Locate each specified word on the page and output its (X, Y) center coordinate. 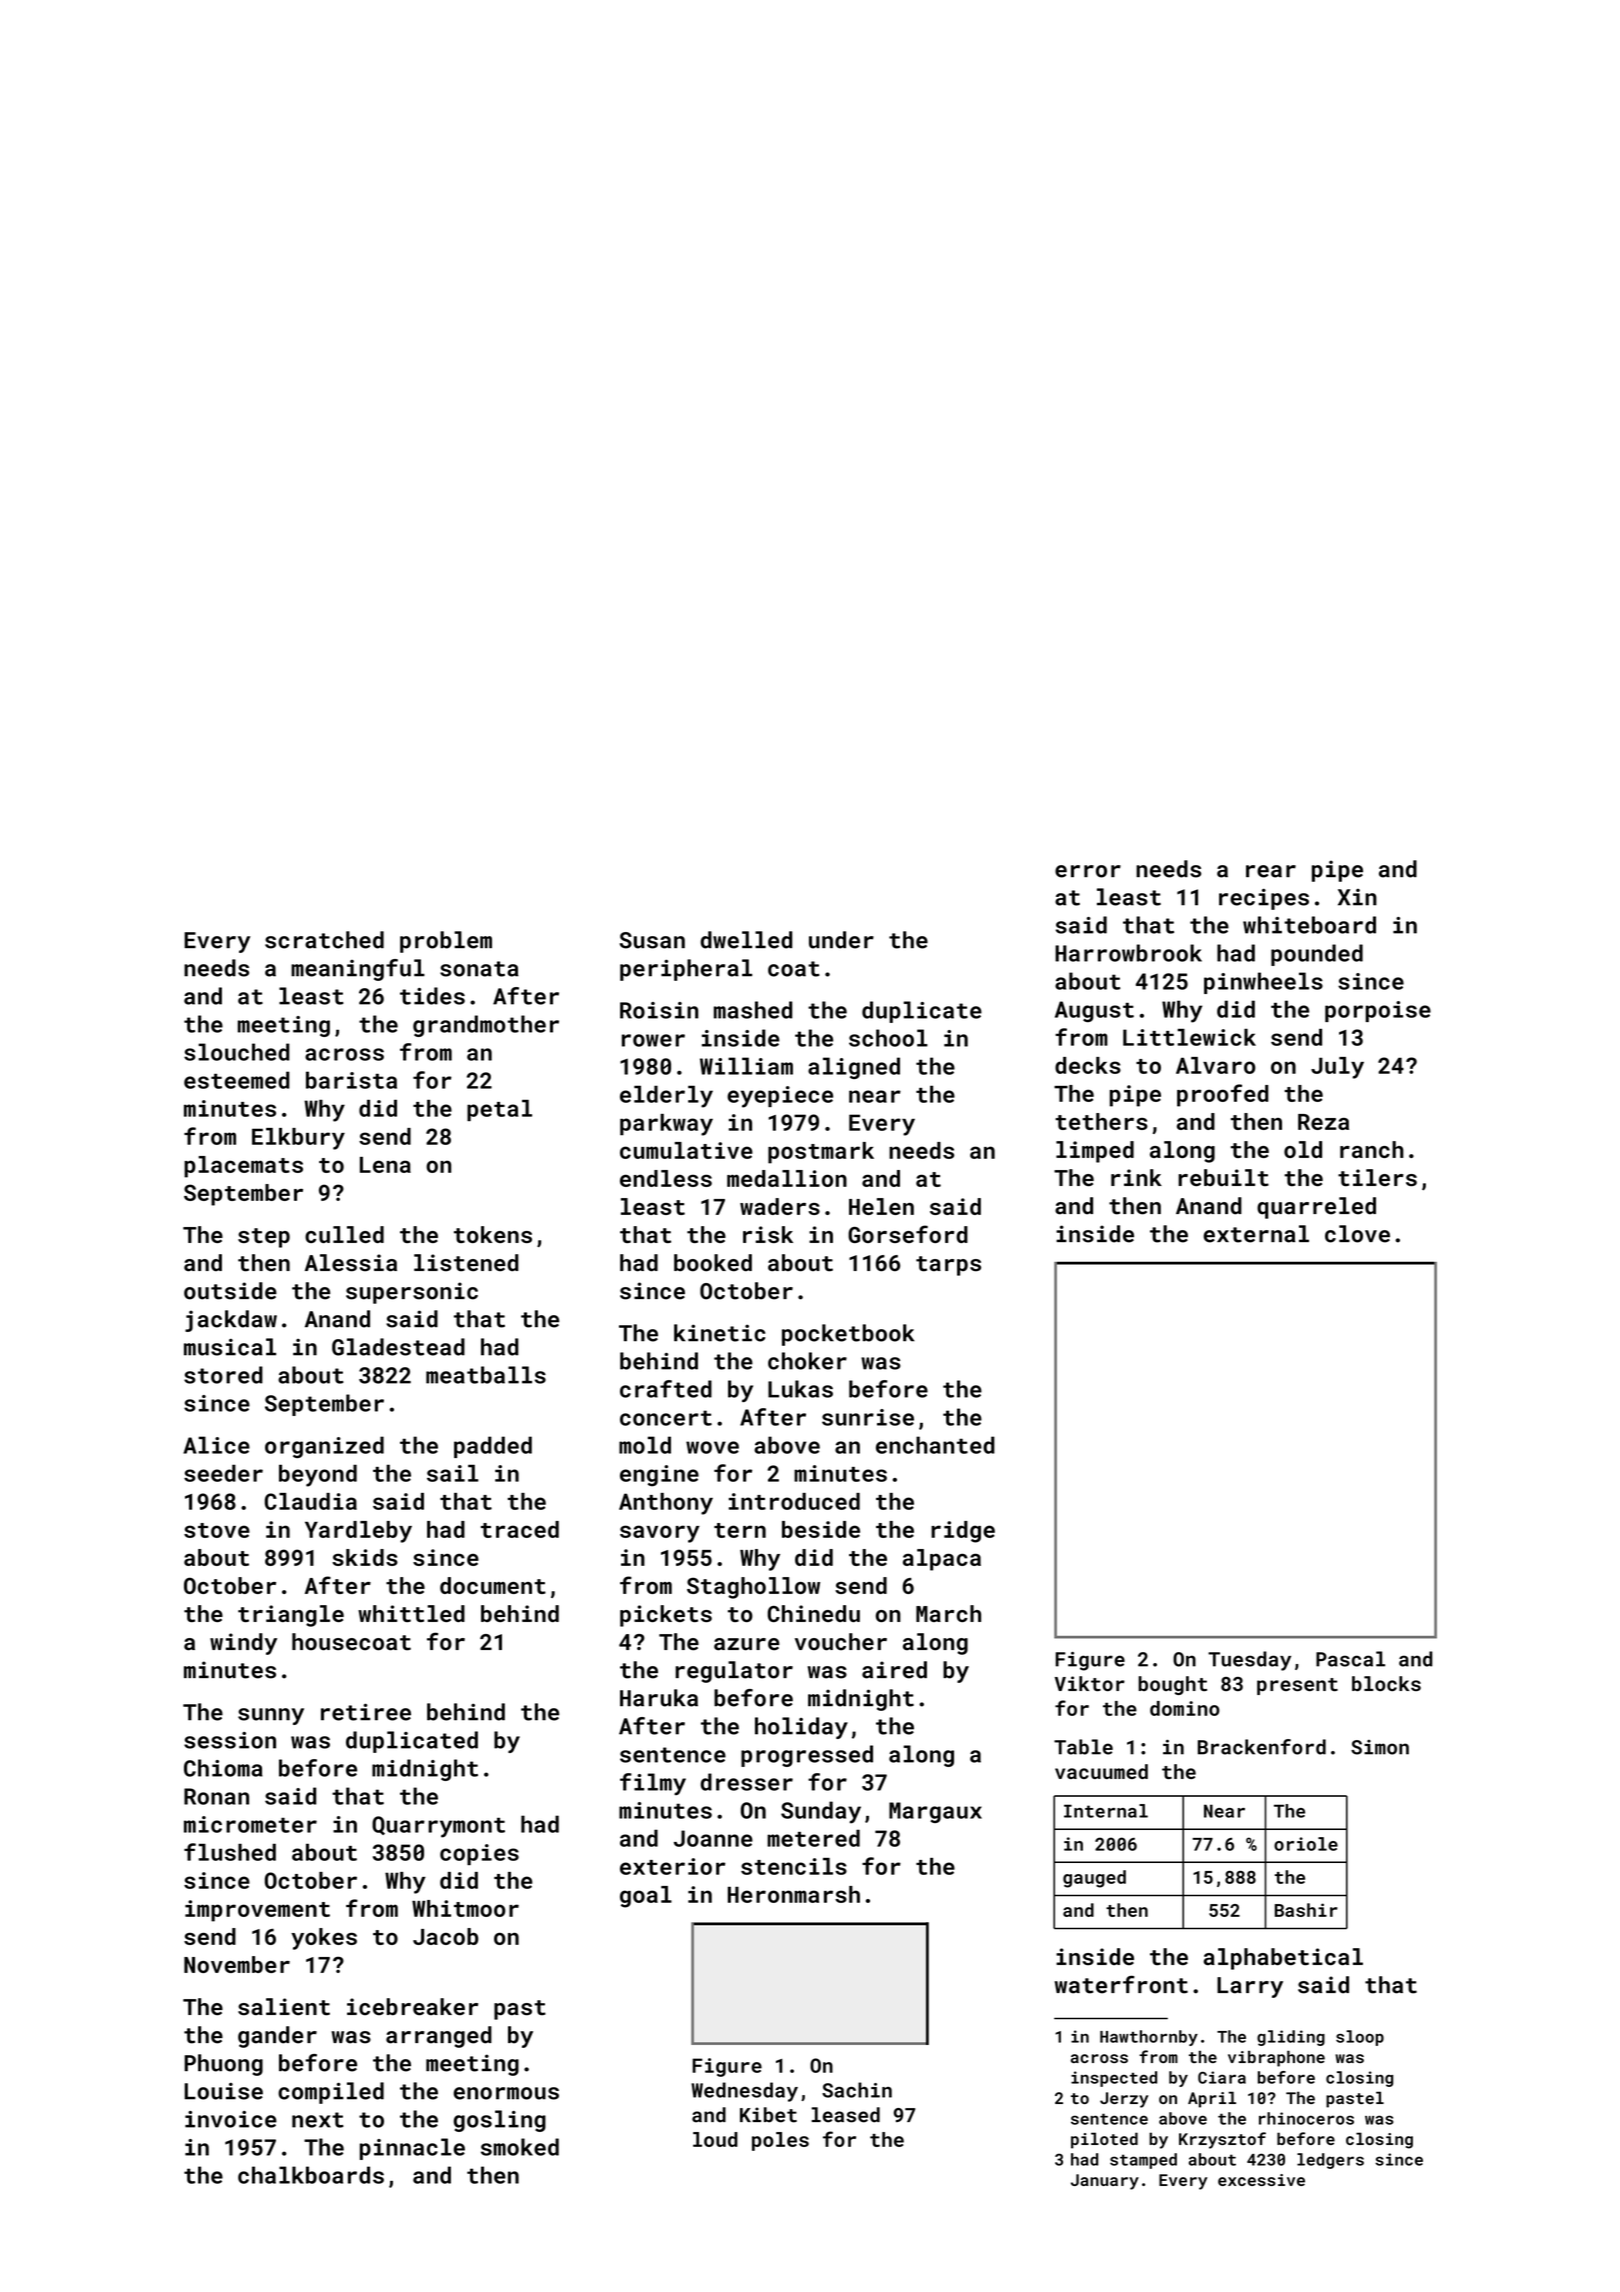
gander (277, 2037)
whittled (411, 1613)
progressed (807, 1756)
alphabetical (1283, 1959)
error (1088, 871)
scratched (324, 940)
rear (1271, 871)
